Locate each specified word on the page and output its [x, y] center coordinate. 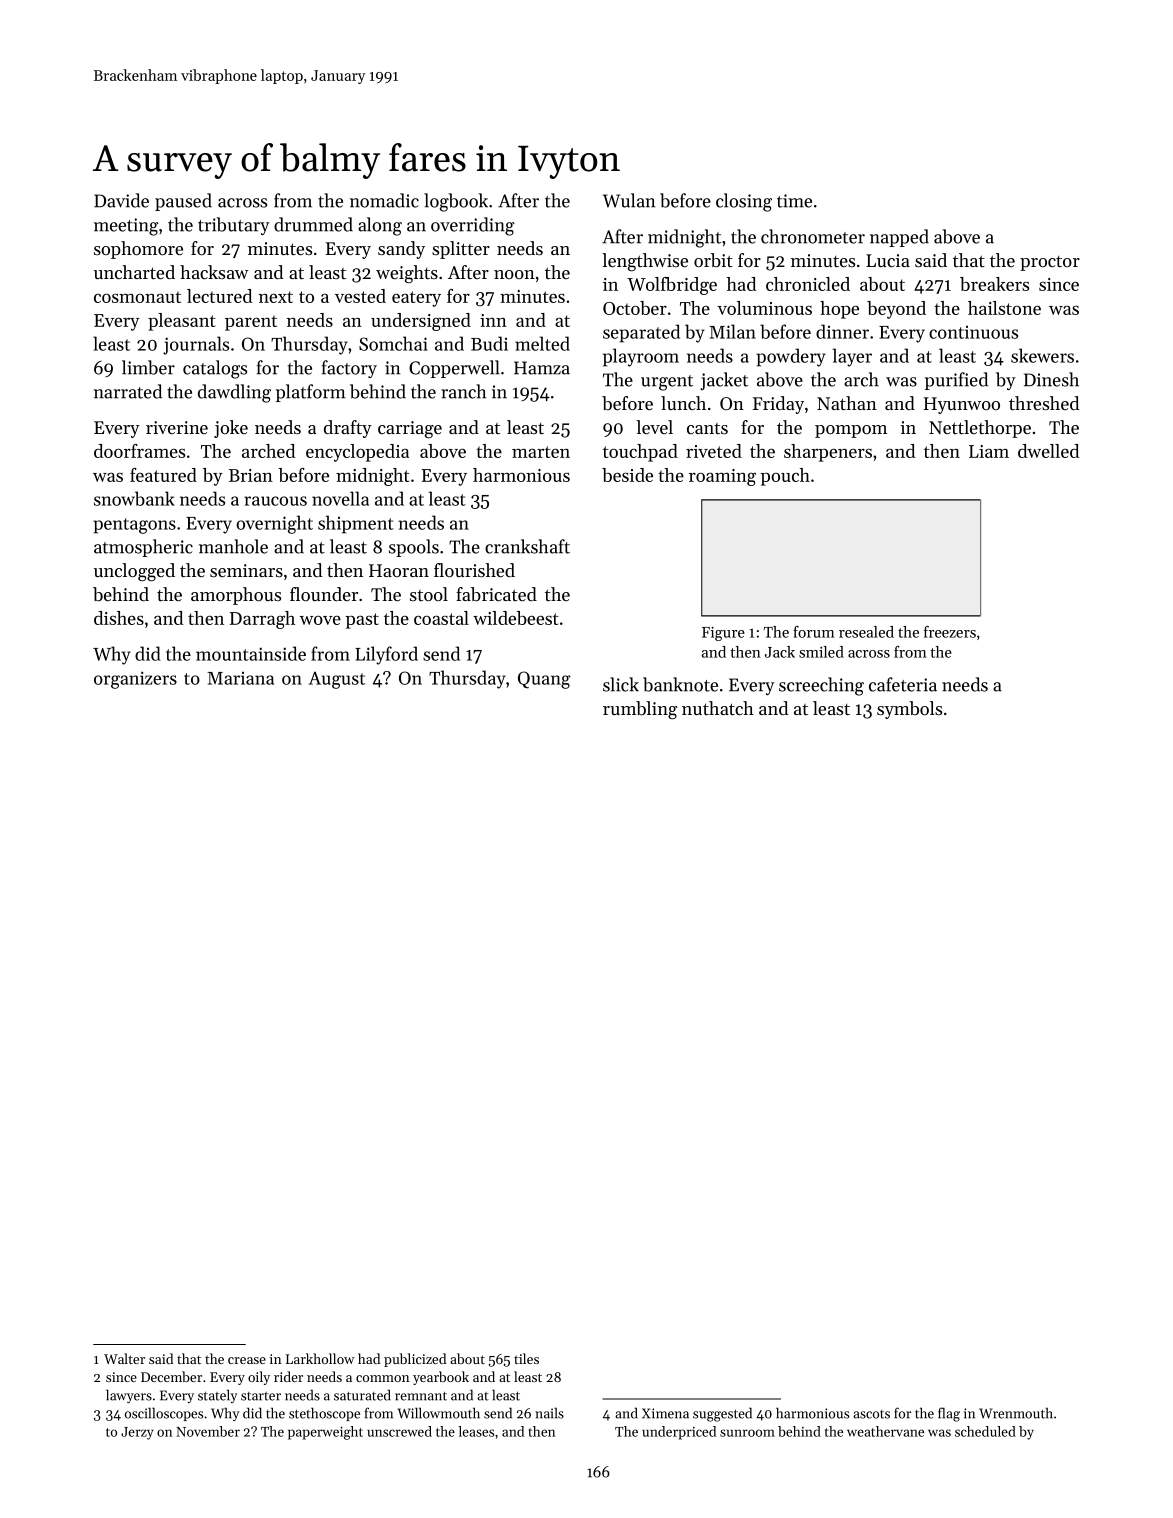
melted [542, 343]
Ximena [665, 1413]
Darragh [262, 620]
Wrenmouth [1016, 1413]
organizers [135, 680]
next [276, 297]
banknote [680, 684]
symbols [909, 710]
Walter [124, 1358]
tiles [526, 1358]
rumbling [640, 710]
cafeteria [903, 684]
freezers [950, 632]
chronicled [808, 284]
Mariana [240, 678]
